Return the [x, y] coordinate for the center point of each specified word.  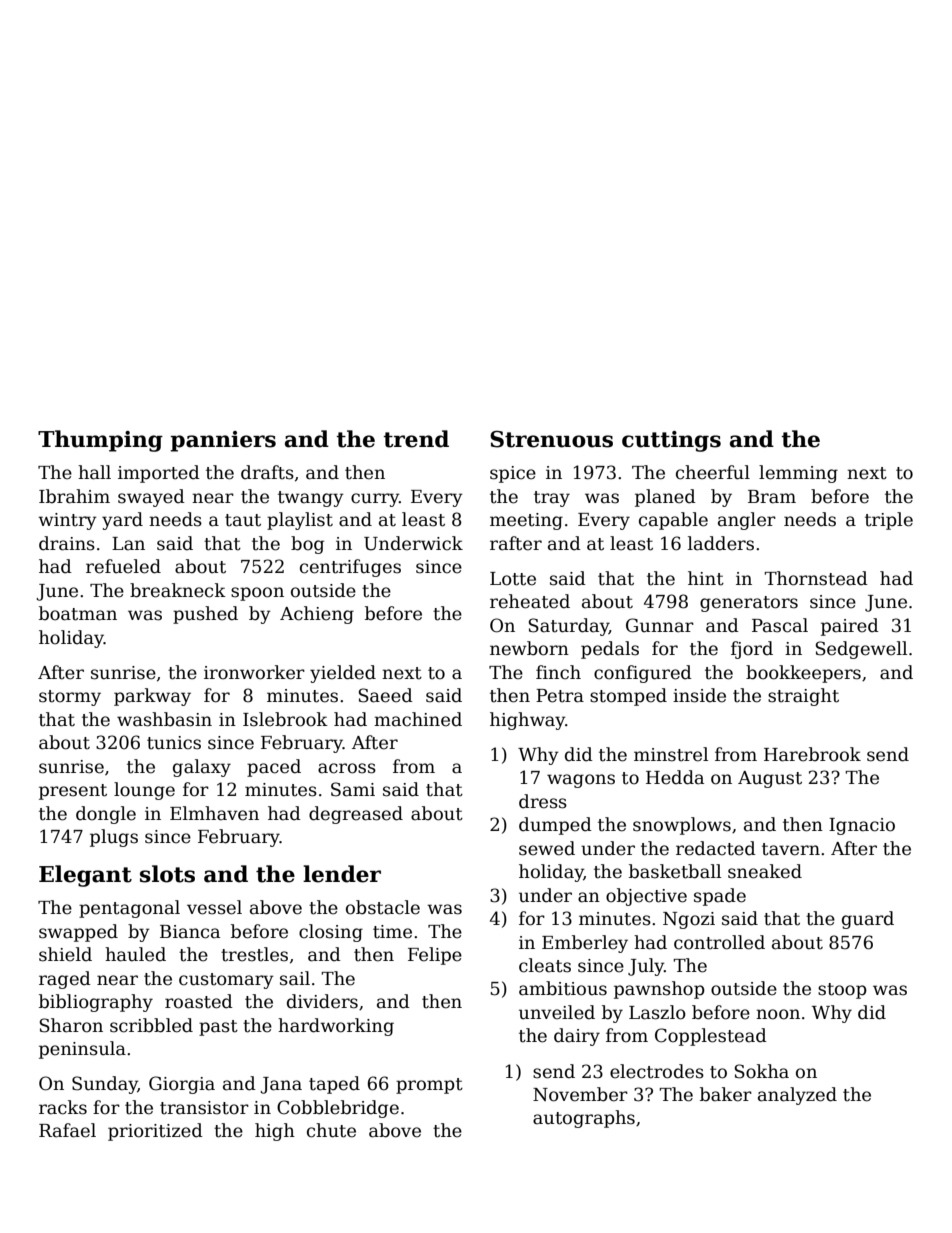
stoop [842, 991]
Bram [772, 497]
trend [416, 439]
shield [65, 954]
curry [375, 500]
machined [418, 719]
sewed [547, 848]
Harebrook [812, 754]
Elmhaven [214, 813]
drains [67, 543]
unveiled [557, 1012]
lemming [798, 474]
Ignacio [862, 826]
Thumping [100, 441]
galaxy [202, 768]
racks [63, 1107]
